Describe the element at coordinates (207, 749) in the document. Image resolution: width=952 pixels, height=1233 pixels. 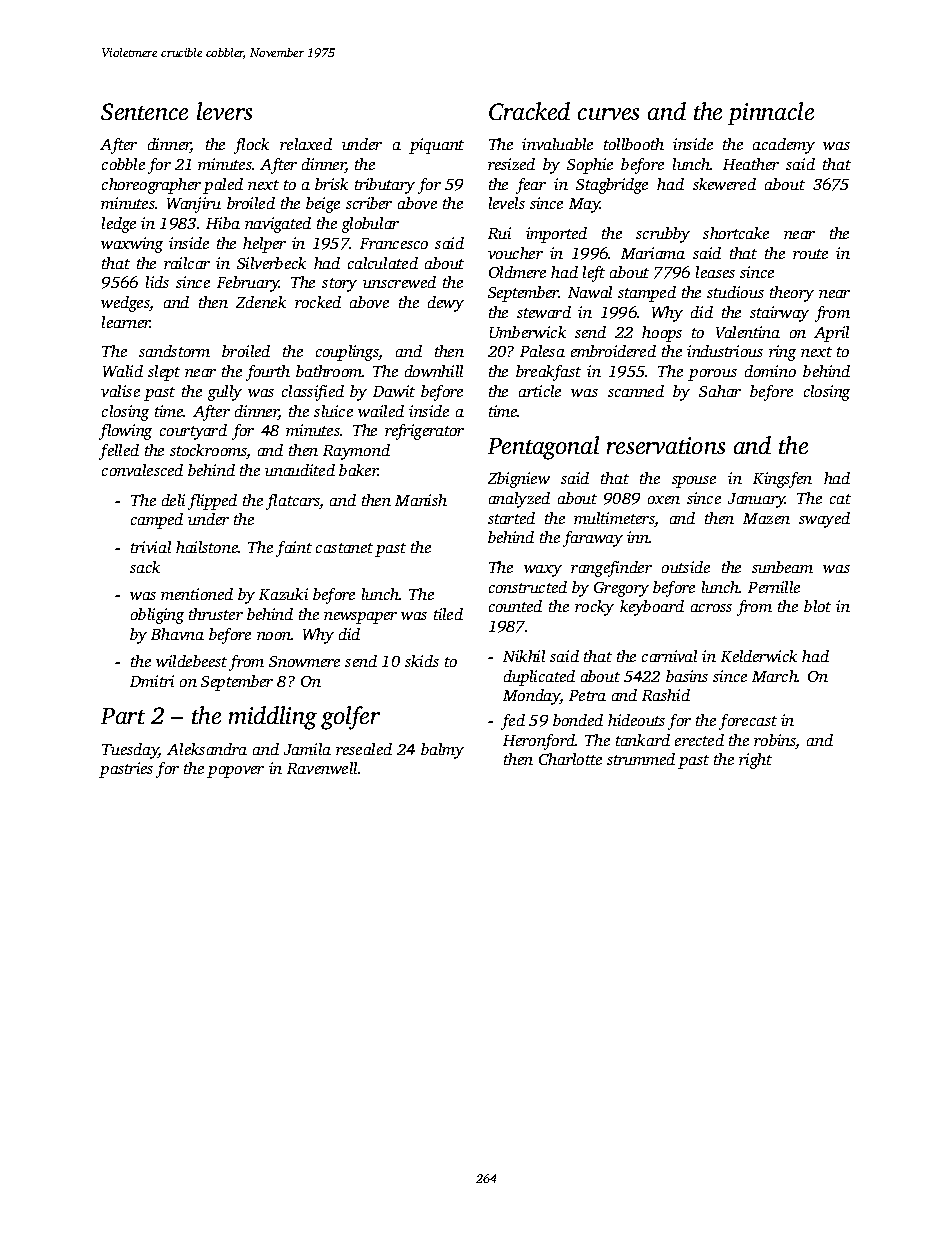
I see `Aleksandra` at that location.
